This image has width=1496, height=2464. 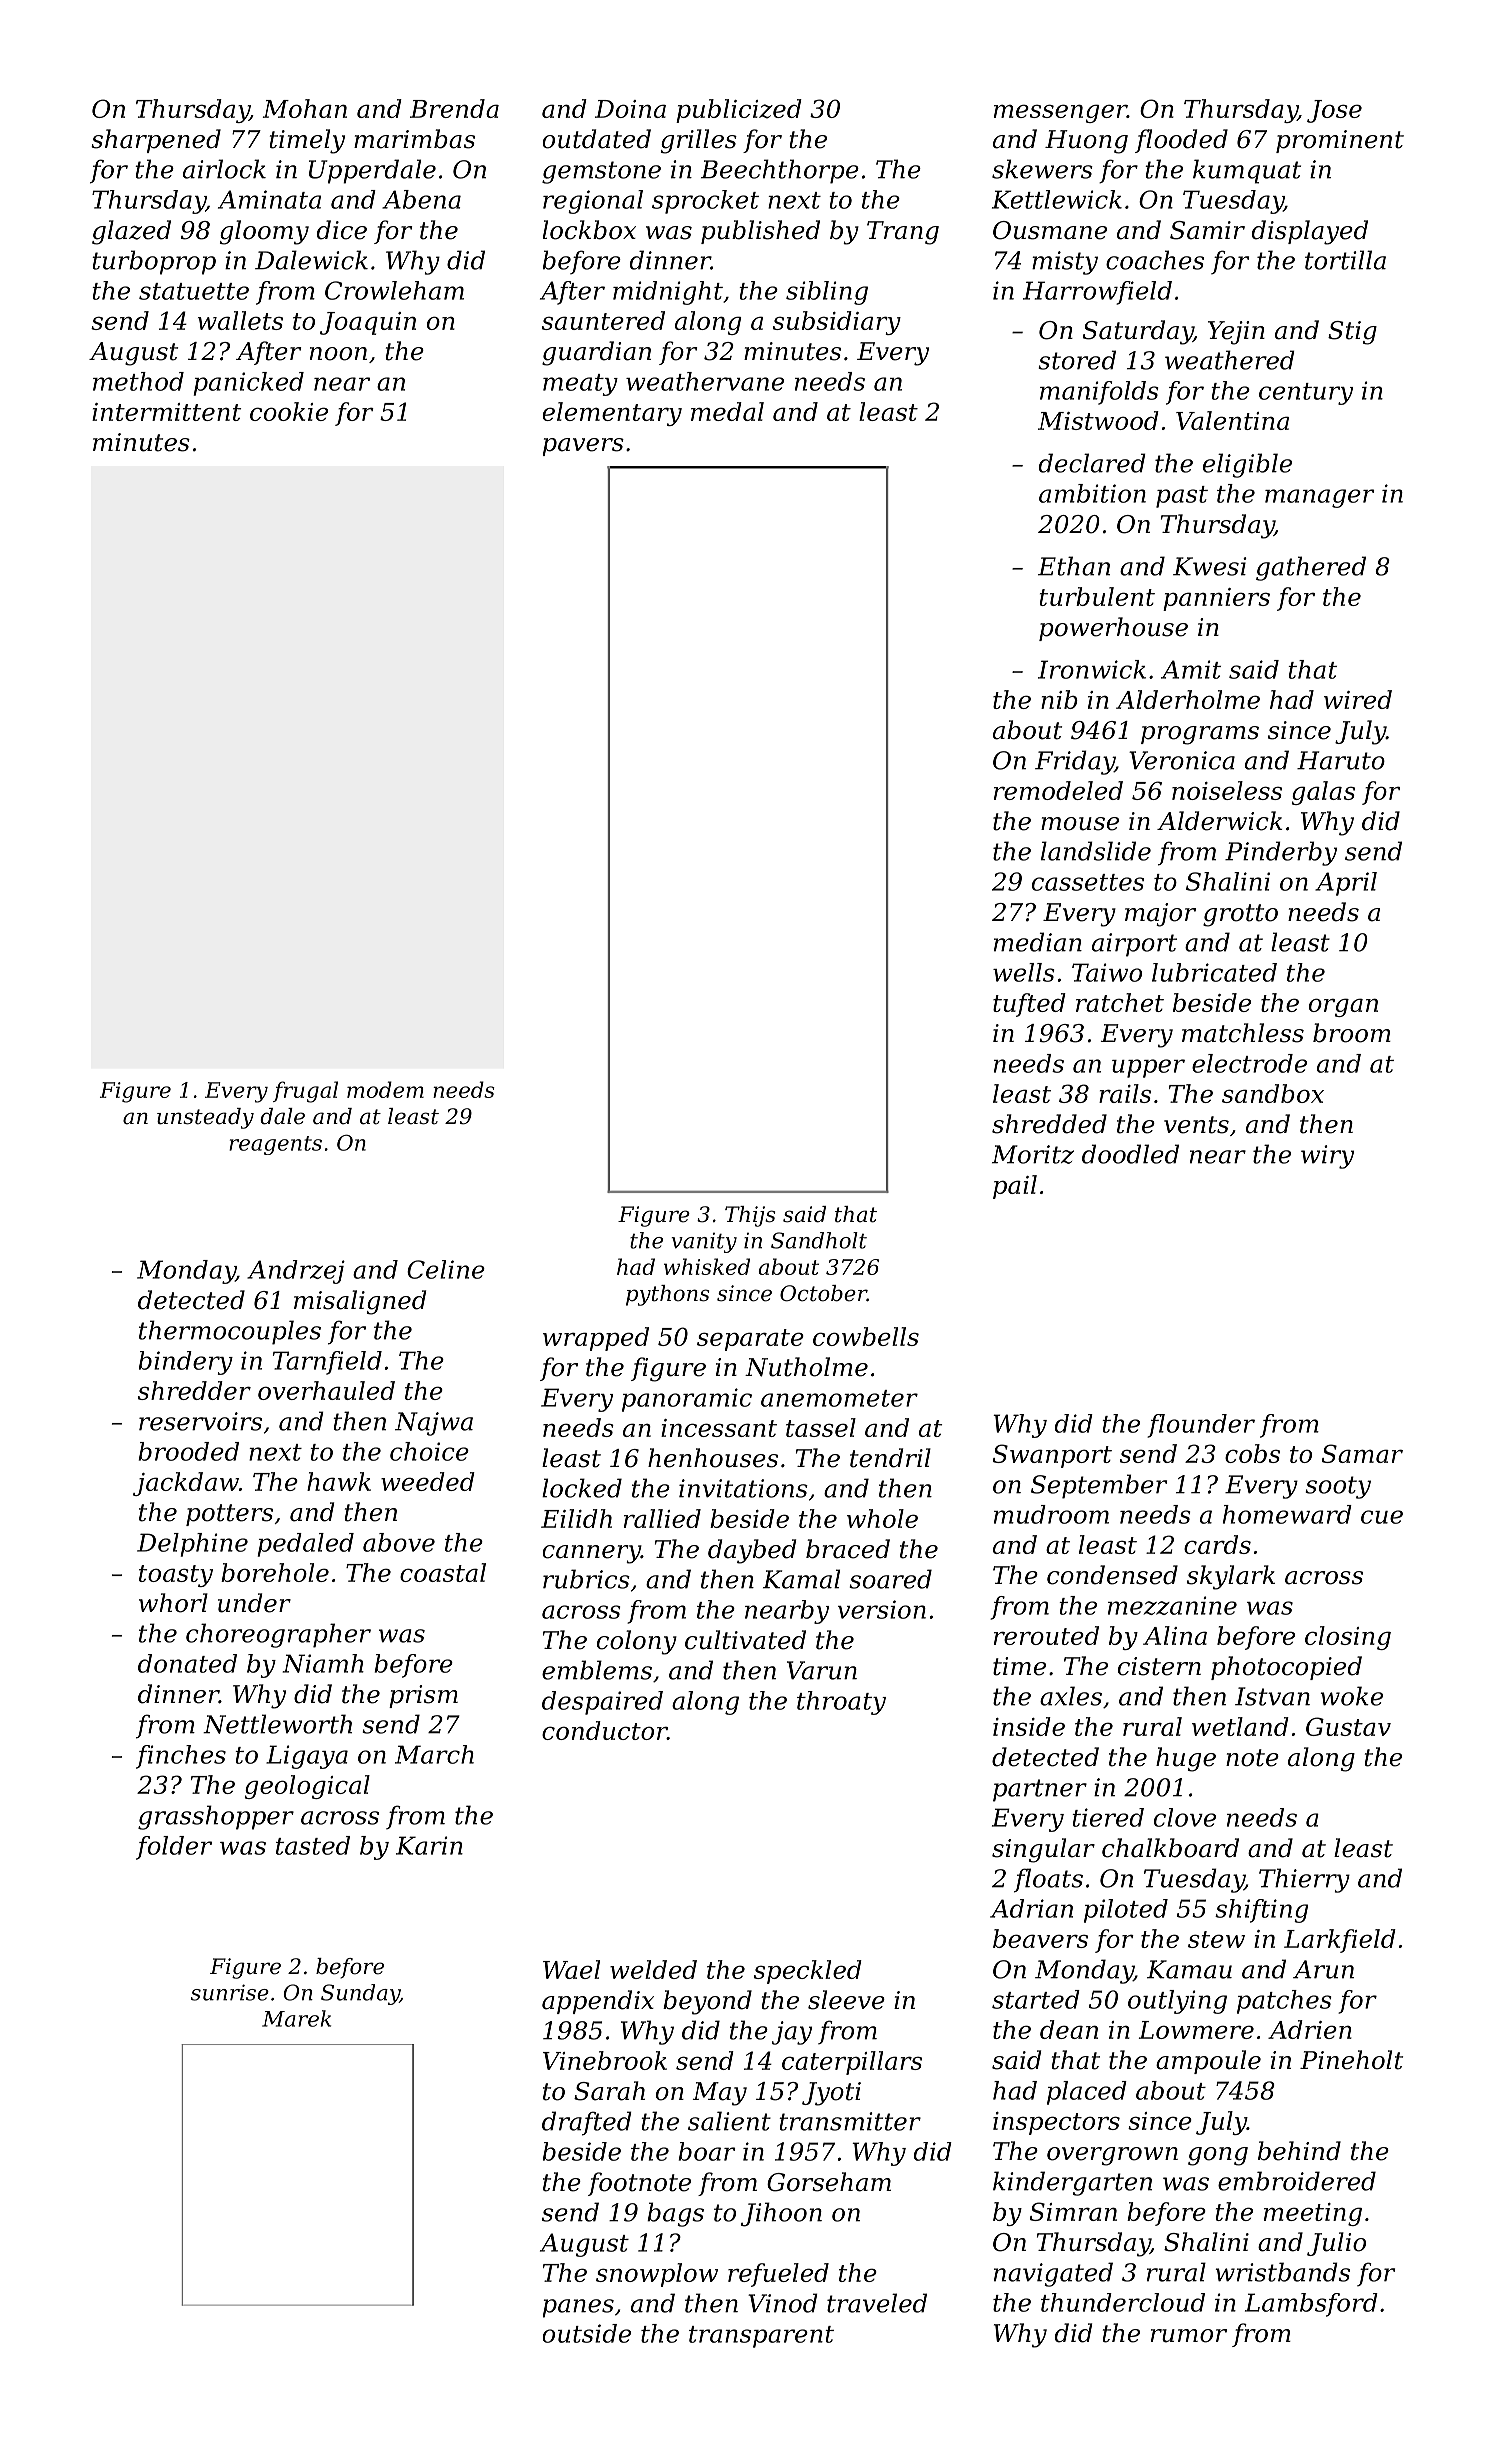 I want to click on intermittent, so click(x=167, y=412).
